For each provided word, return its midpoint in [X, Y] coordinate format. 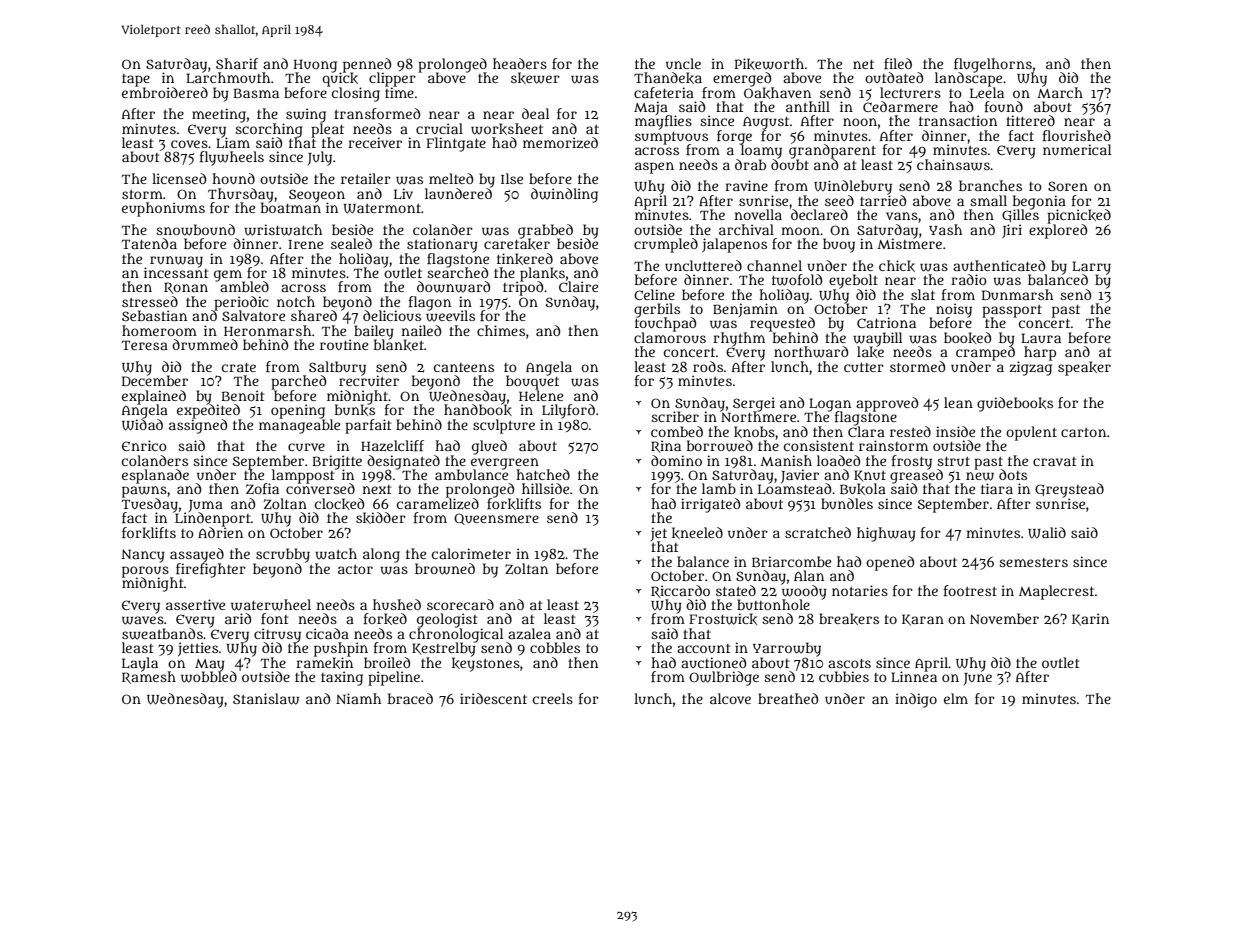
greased [916, 476]
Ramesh [149, 677]
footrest [970, 590]
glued [489, 447]
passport [1012, 311]
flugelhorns [993, 65]
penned [367, 65]
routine [344, 344]
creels [553, 698]
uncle [683, 63]
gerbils [657, 310]
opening [298, 411]
